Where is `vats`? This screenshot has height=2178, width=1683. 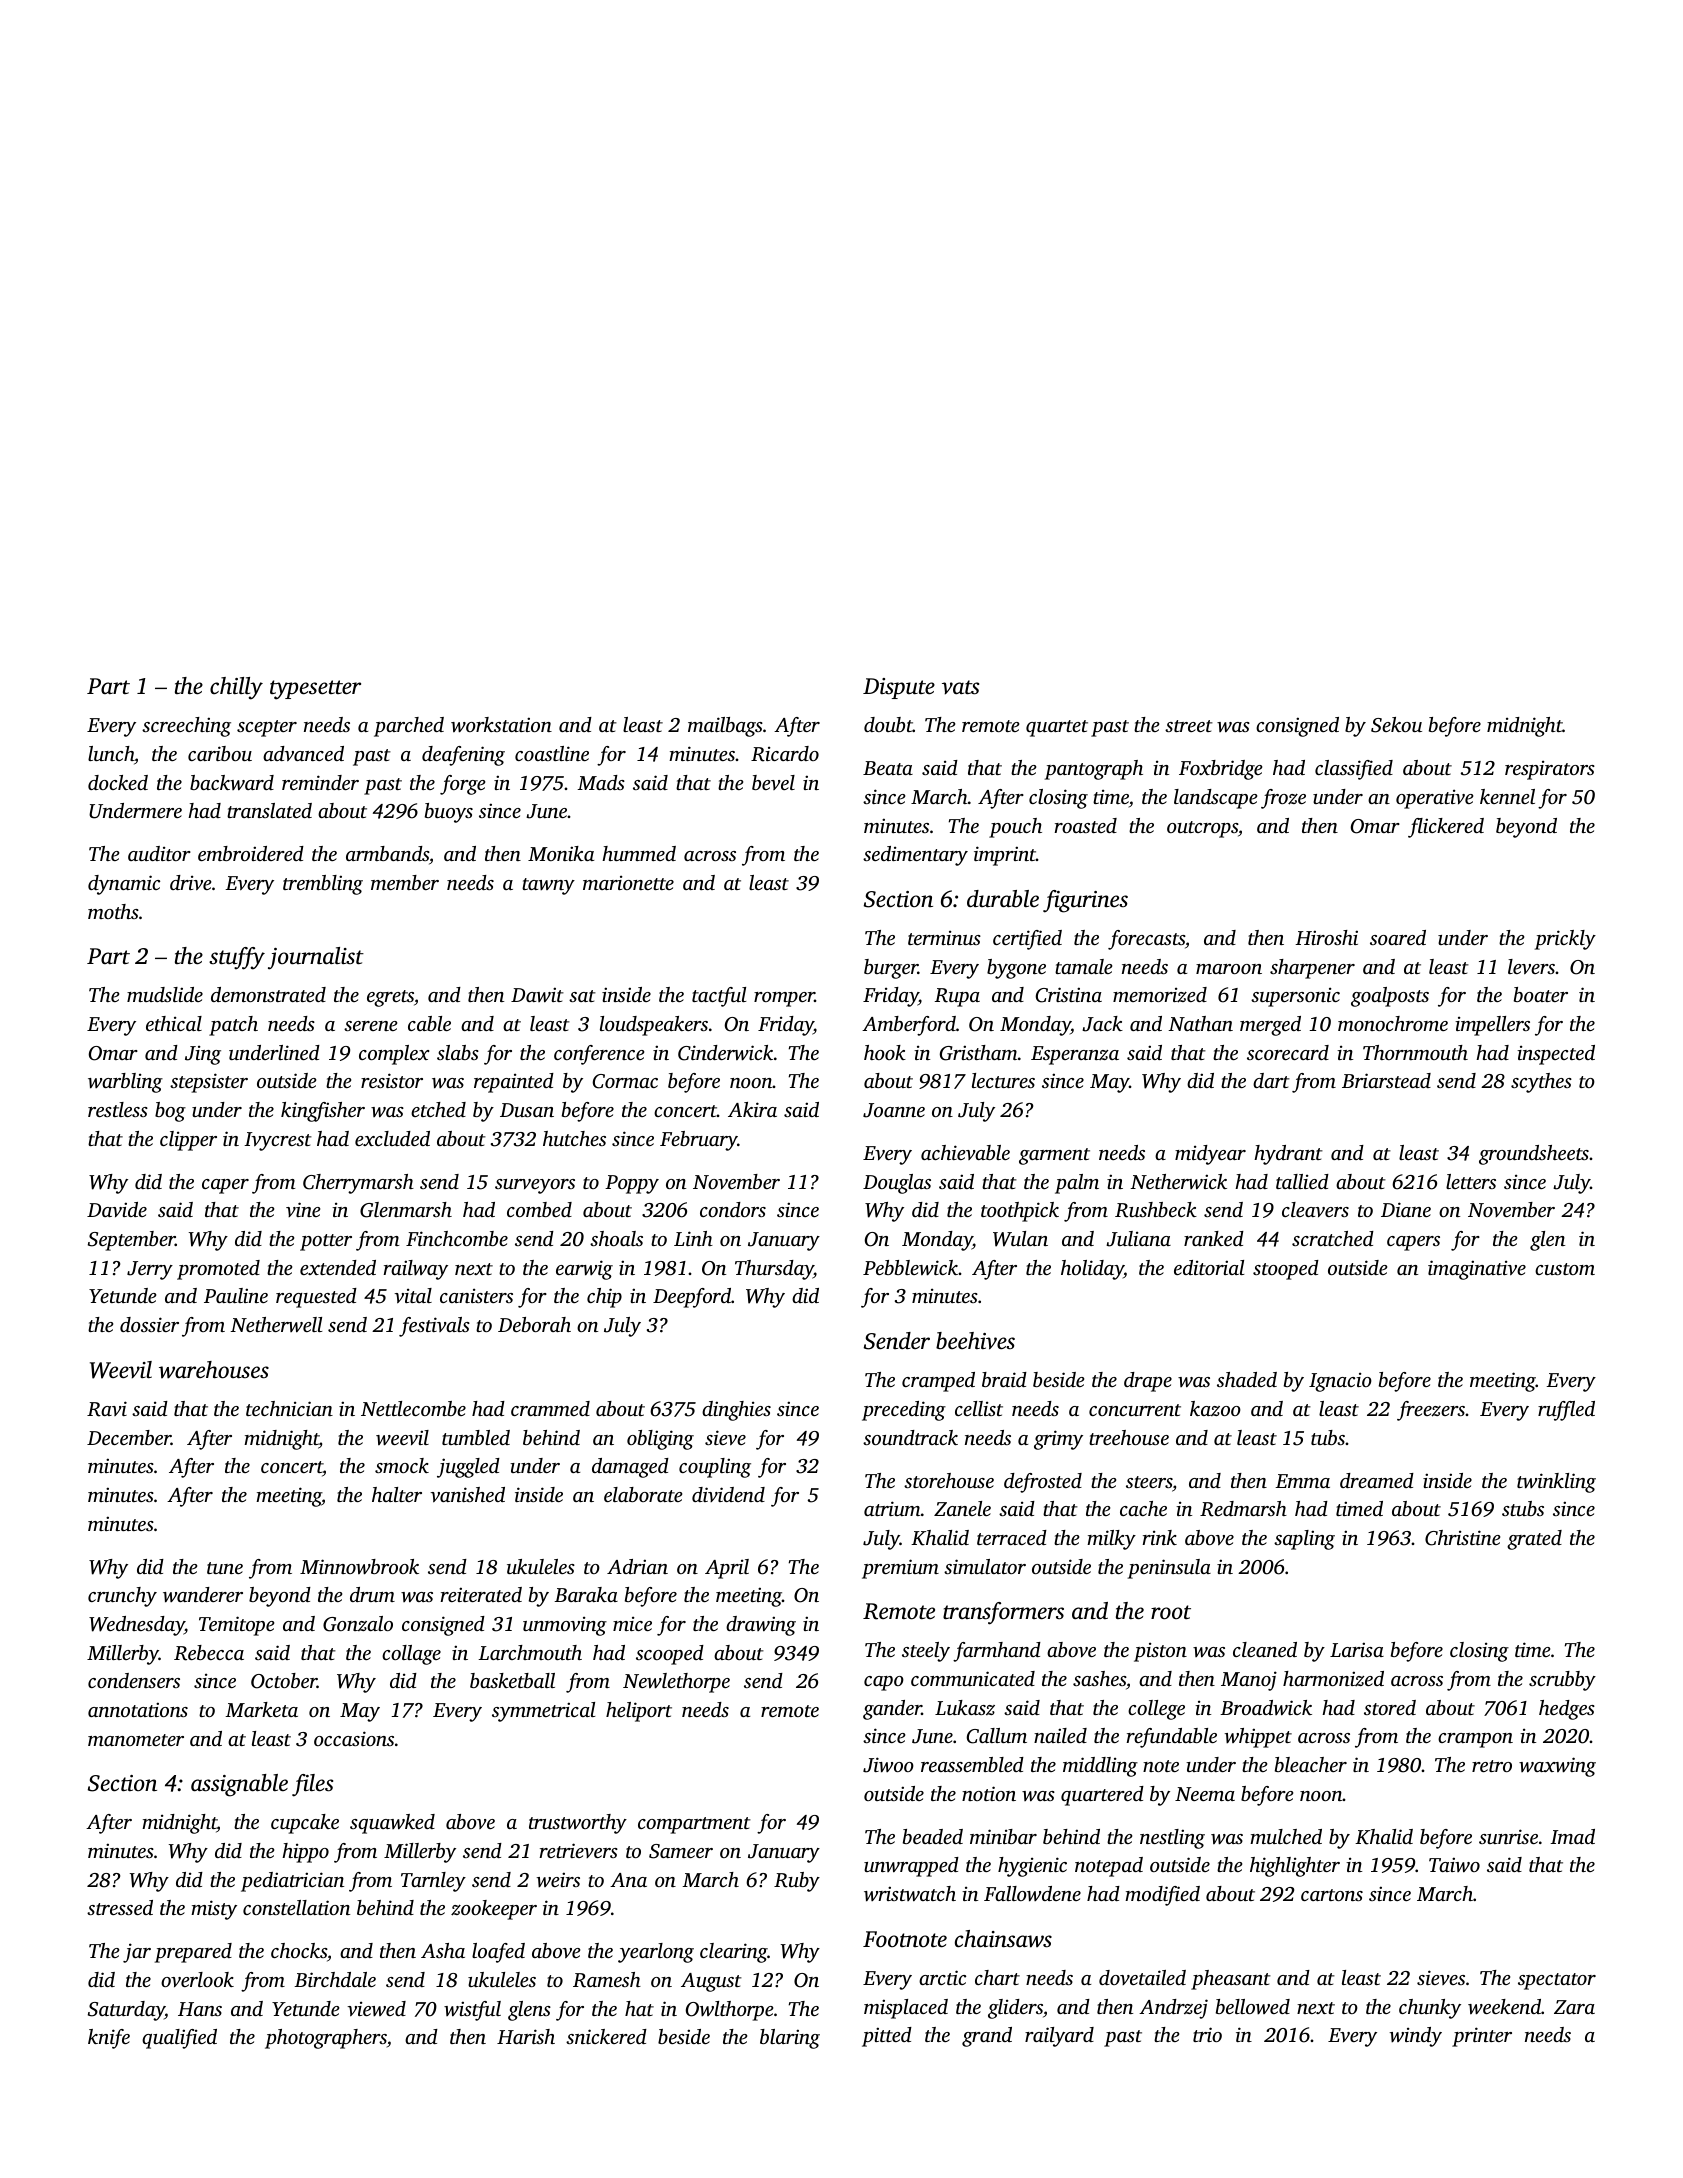 vats is located at coordinates (960, 687).
